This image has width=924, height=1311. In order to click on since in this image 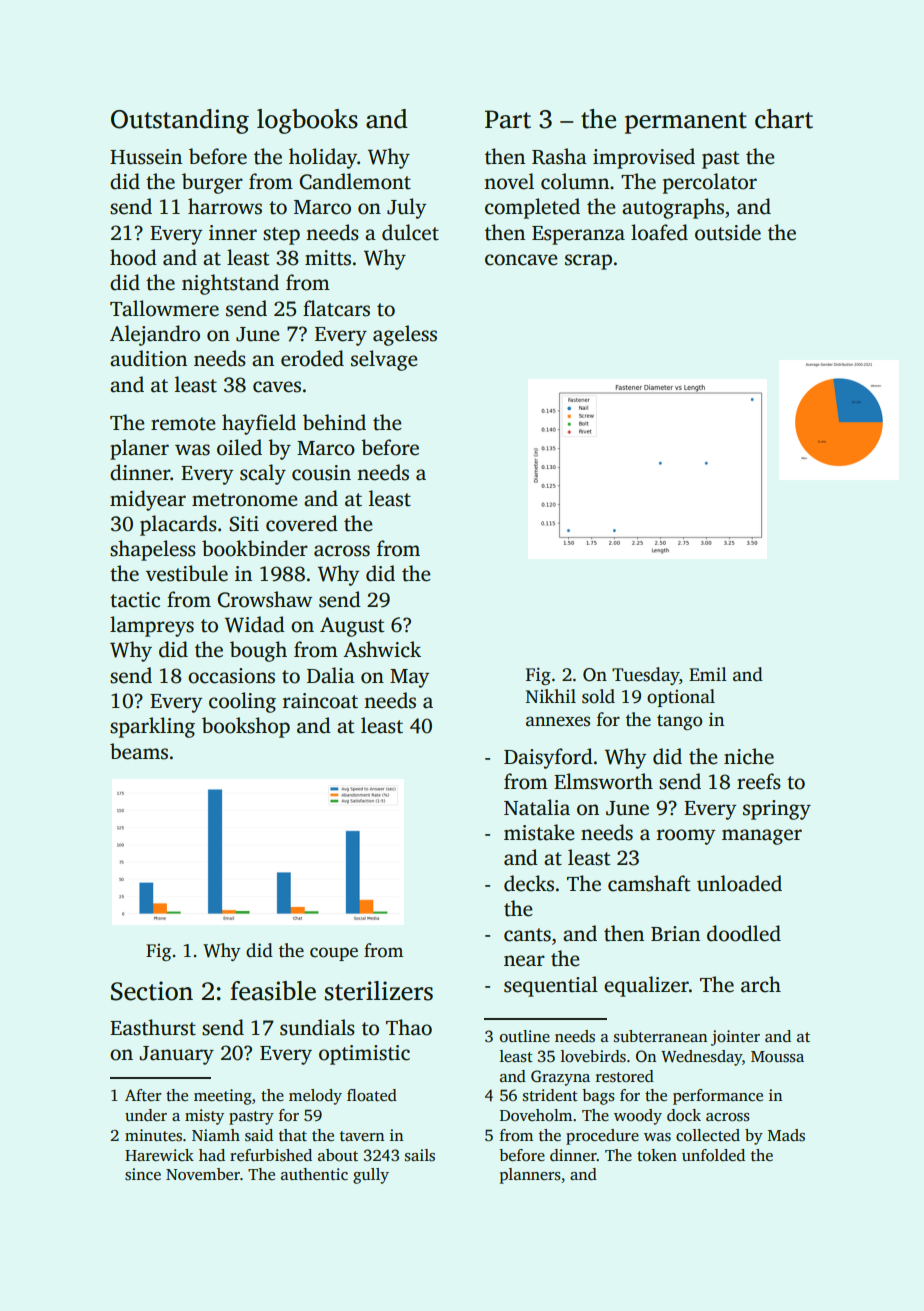, I will do `click(143, 1174)`.
